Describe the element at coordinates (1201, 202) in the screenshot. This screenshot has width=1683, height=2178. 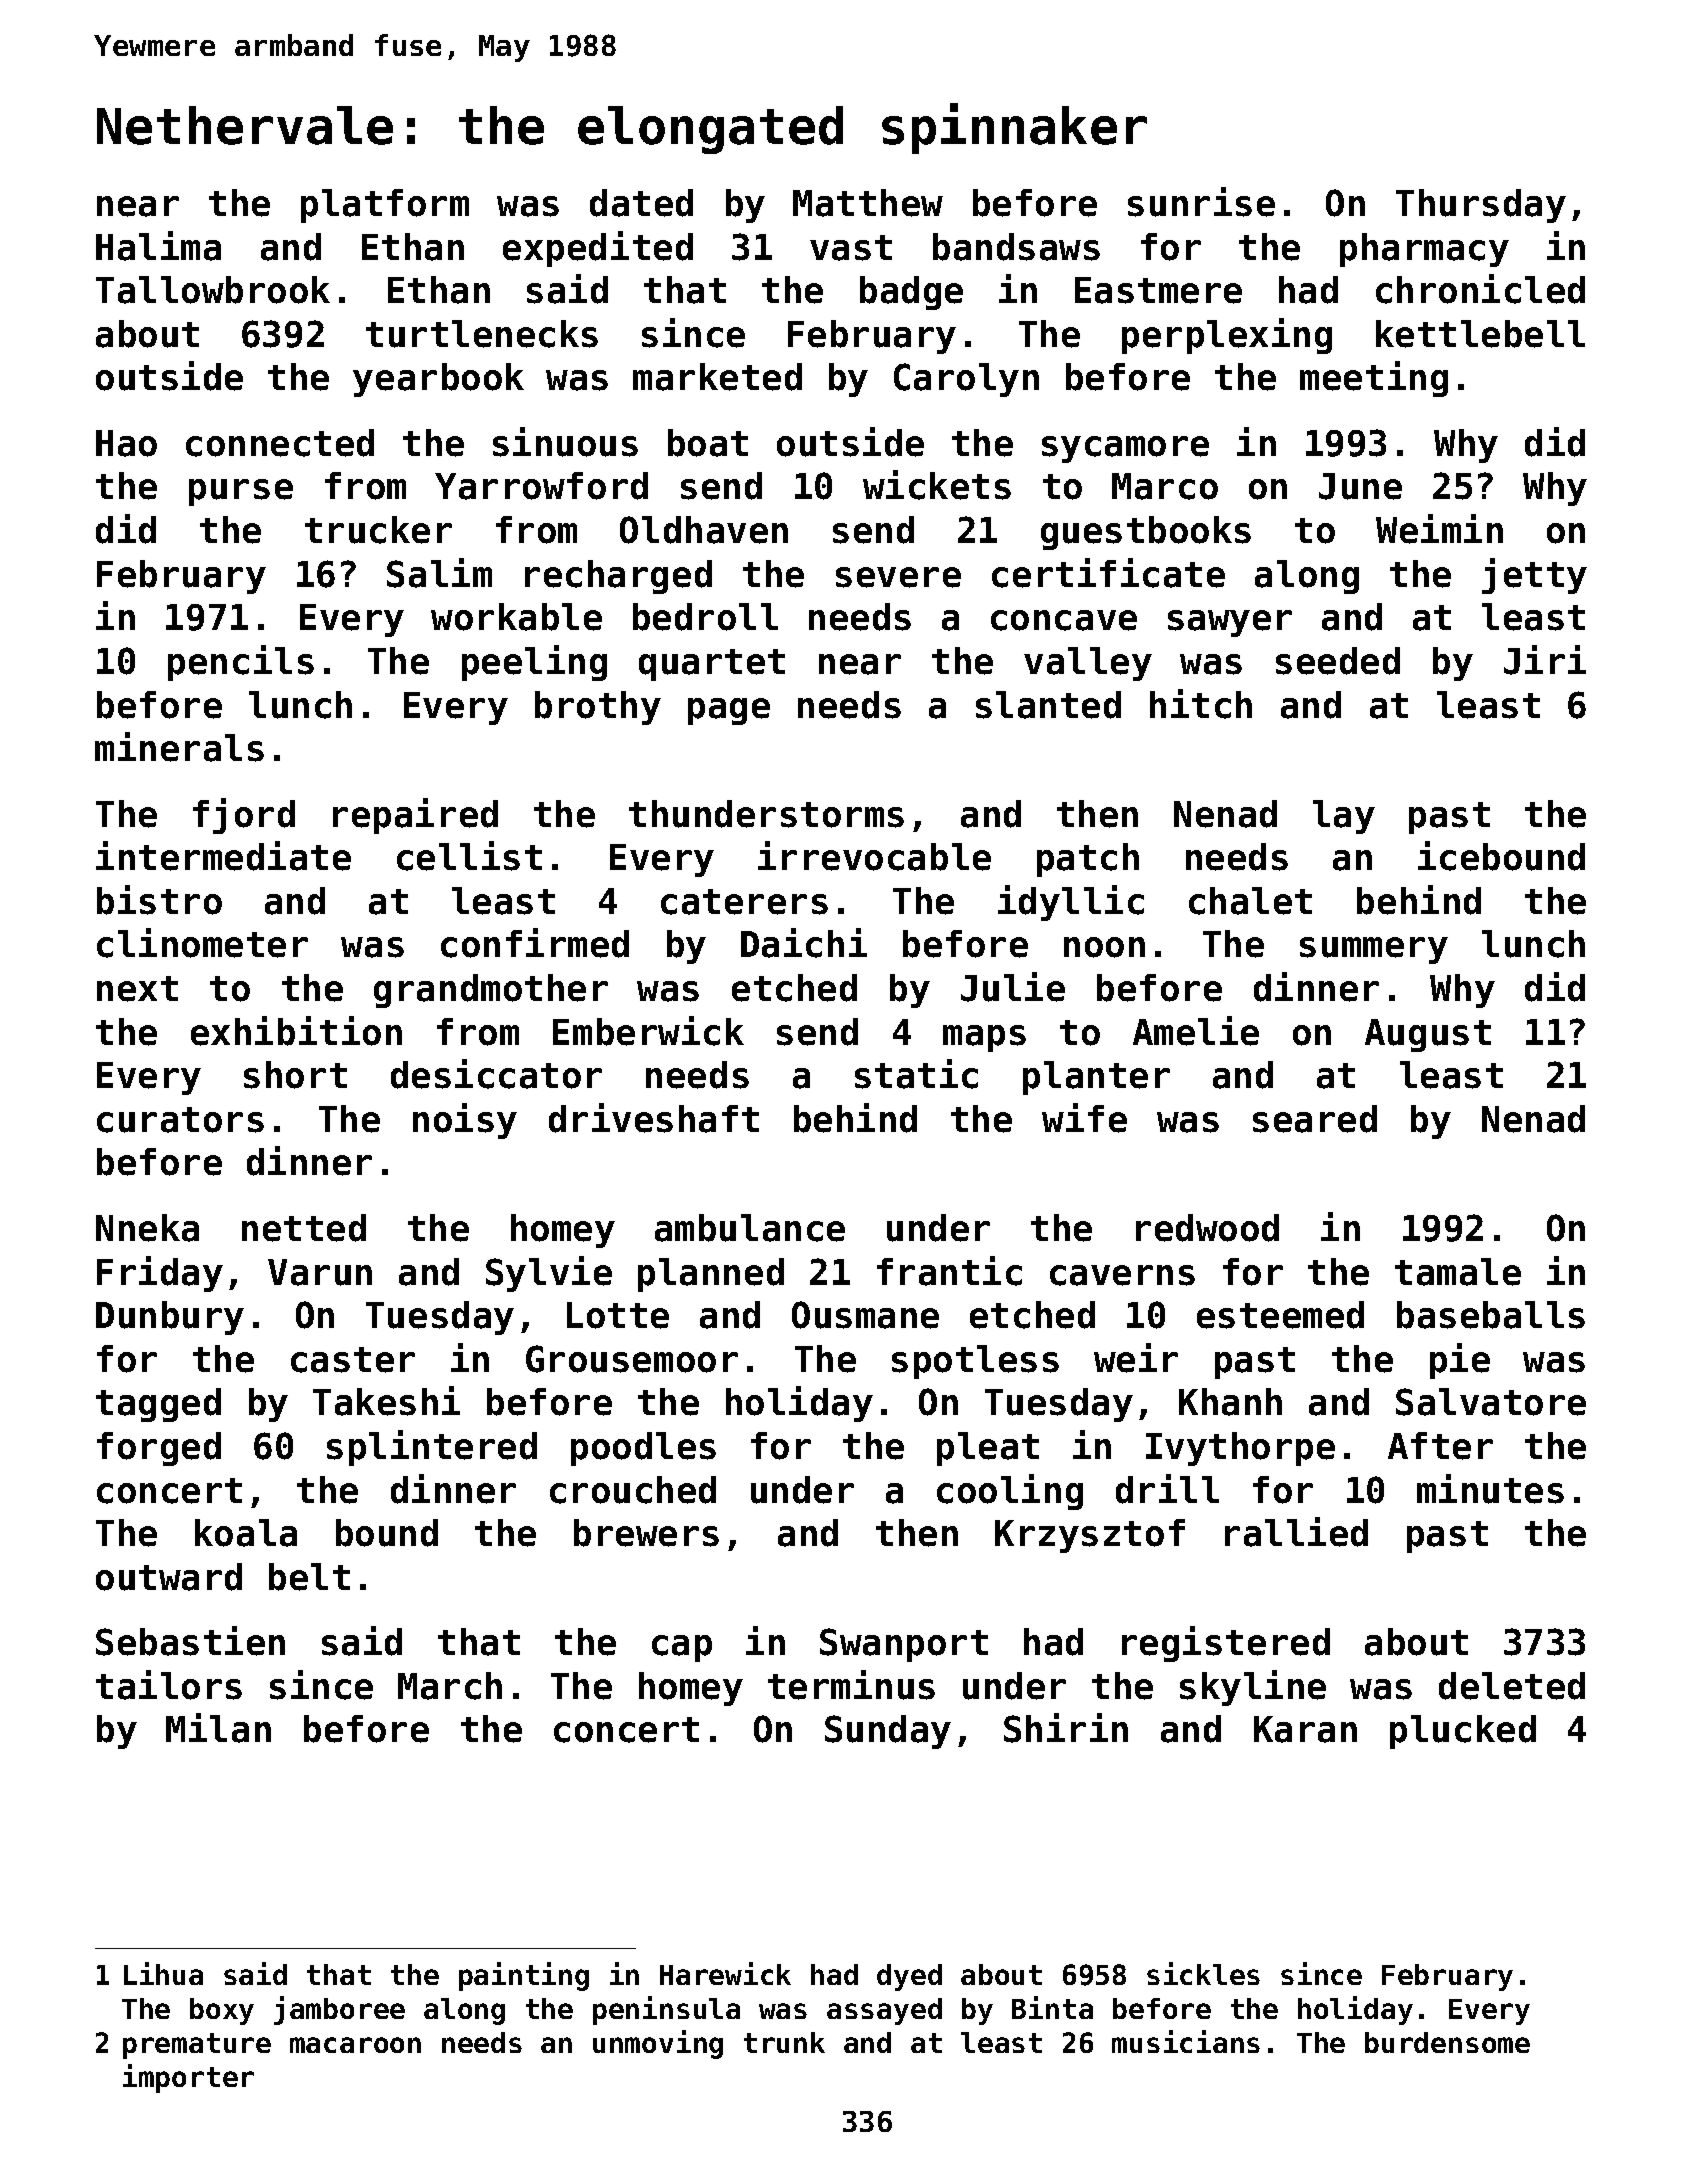
I see `sunrise` at that location.
